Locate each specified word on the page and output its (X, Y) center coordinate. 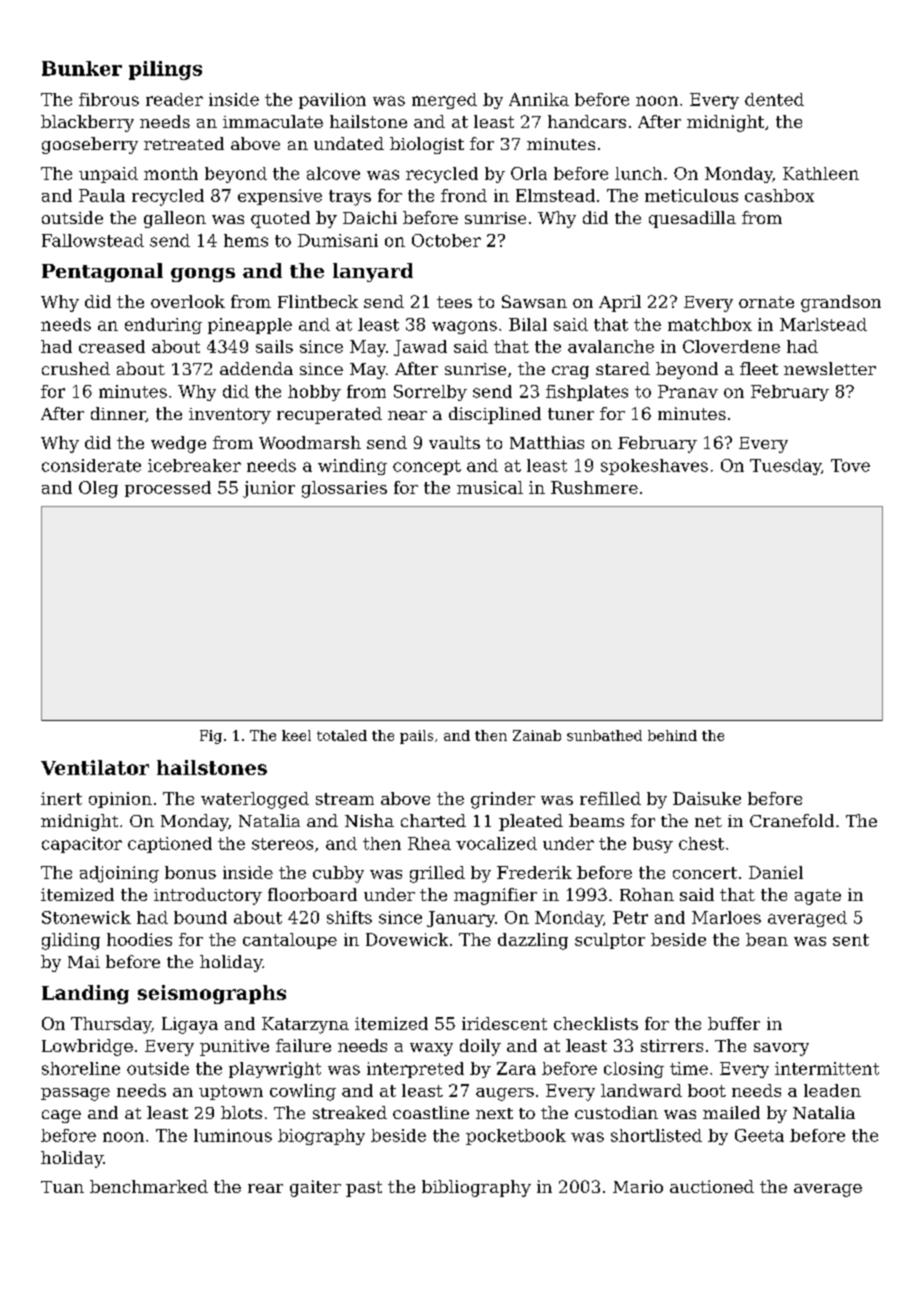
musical (490, 487)
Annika (539, 99)
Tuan (62, 1187)
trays (350, 198)
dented (774, 99)
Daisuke (707, 798)
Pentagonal (102, 272)
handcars (587, 121)
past (364, 1189)
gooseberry (90, 145)
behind (672, 735)
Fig (211, 737)
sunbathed (604, 735)
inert (61, 798)
